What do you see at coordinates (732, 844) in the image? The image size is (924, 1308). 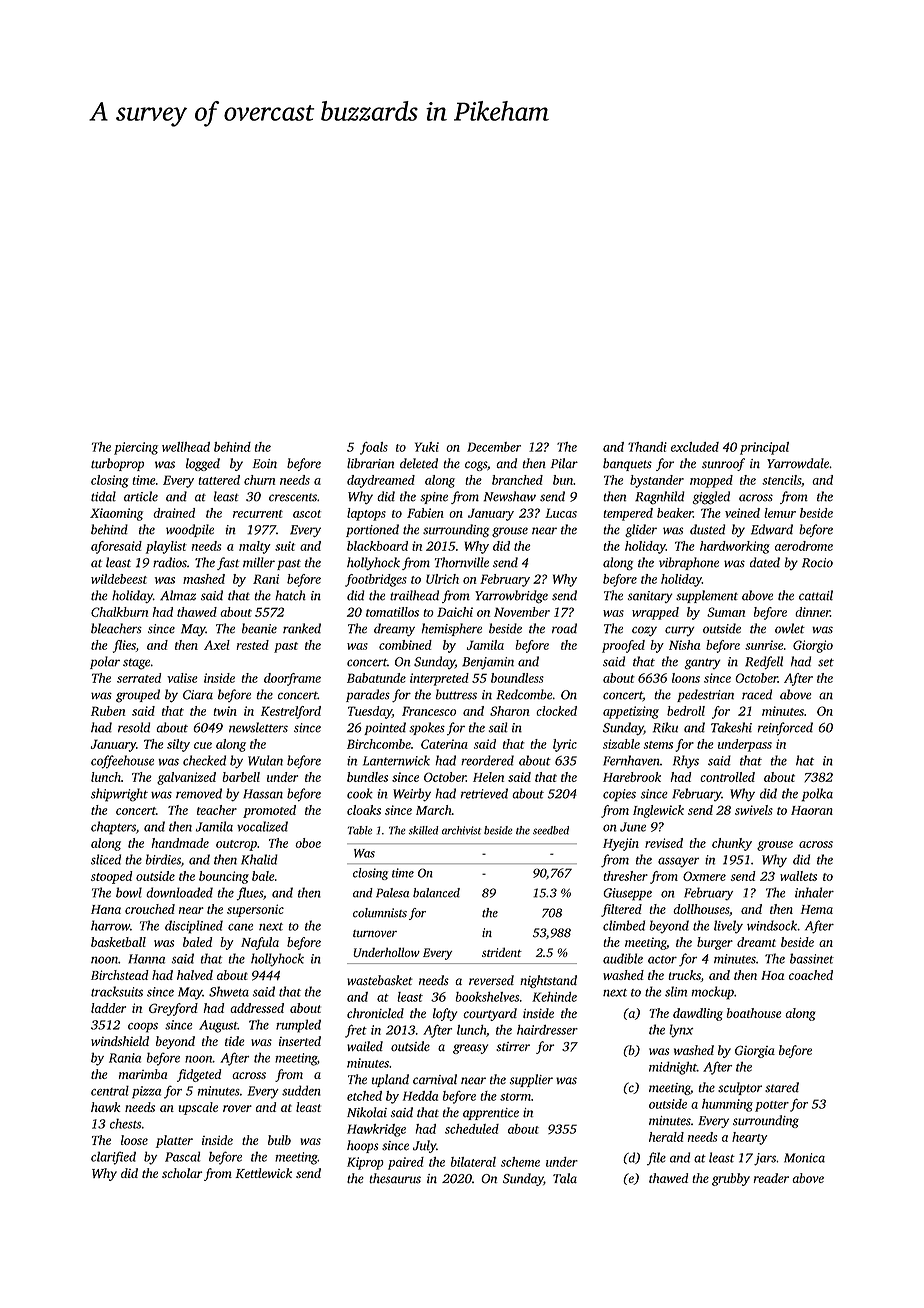 I see `chunky` at bounding box center [732, 844].
